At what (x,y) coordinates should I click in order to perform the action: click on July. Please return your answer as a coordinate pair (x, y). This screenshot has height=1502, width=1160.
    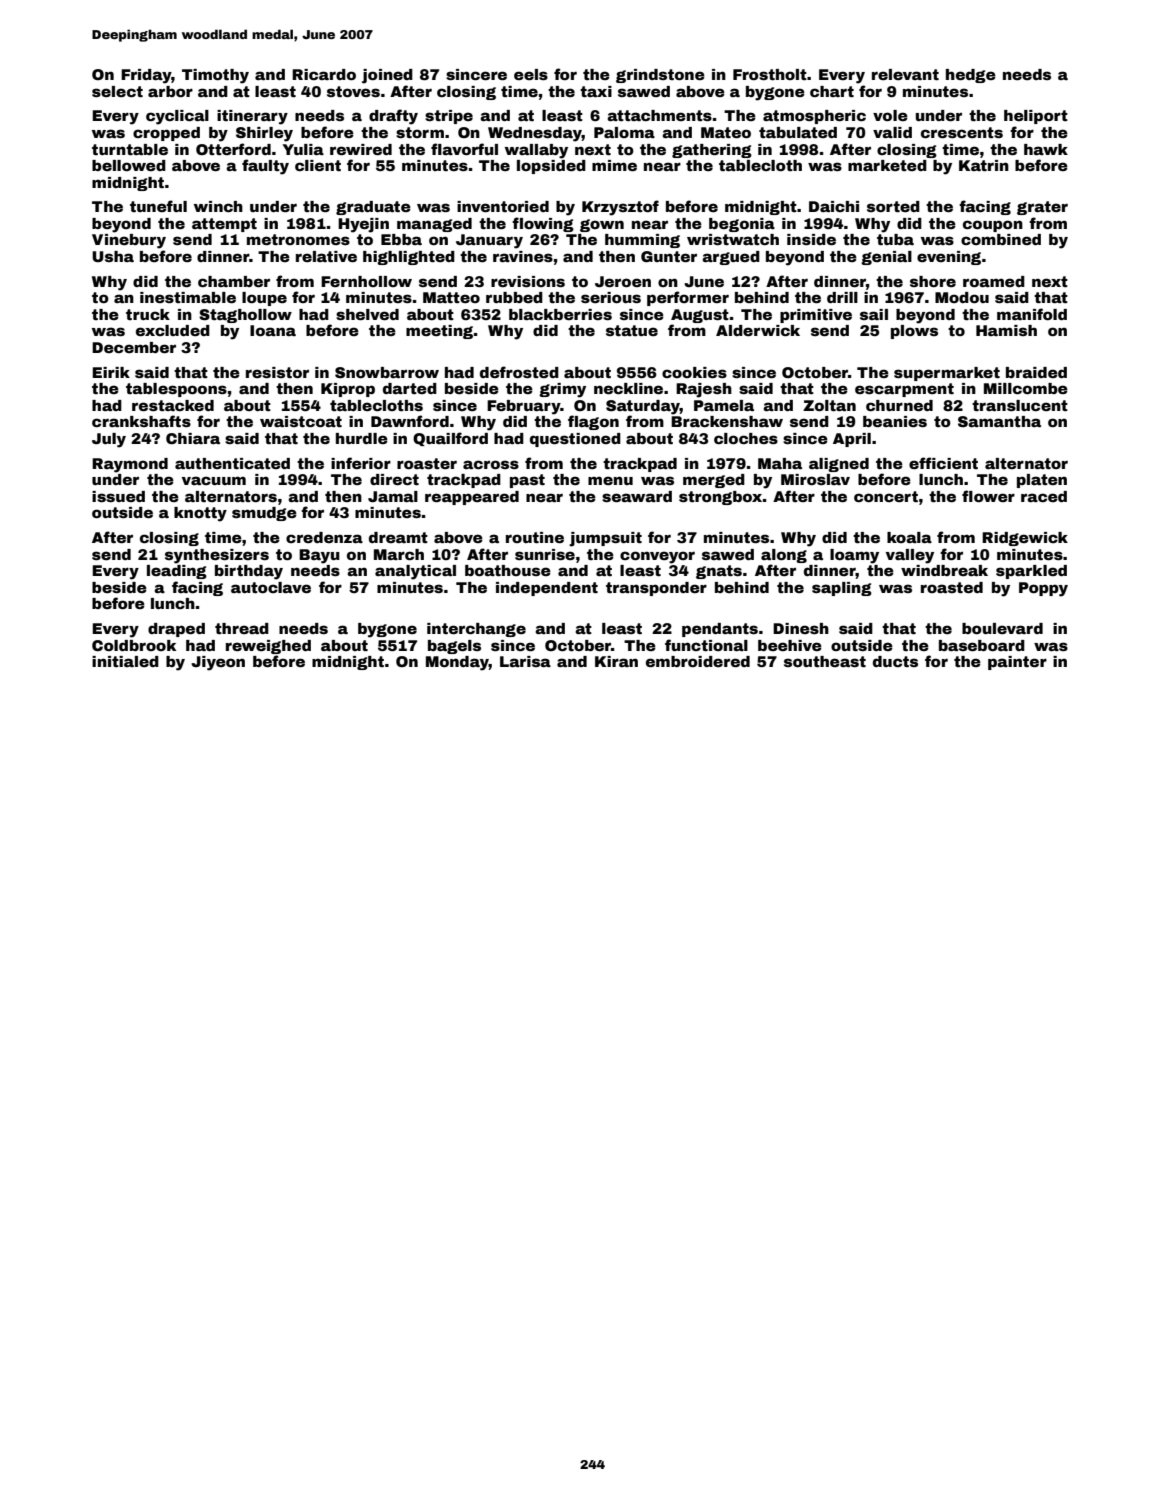
    Looking at the image, I should click on (109, 440).
